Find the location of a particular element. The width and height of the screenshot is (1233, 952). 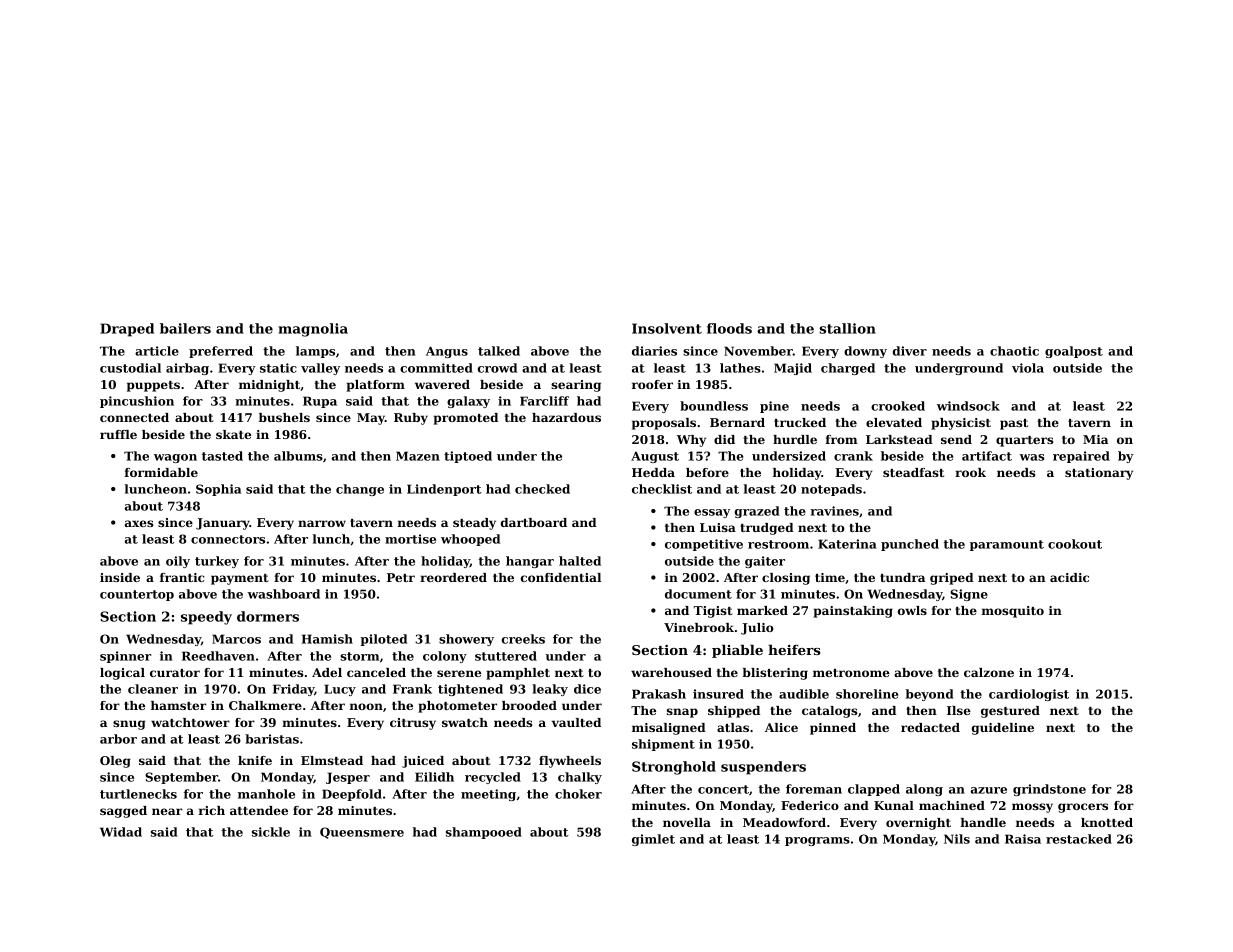

promoted is located at coordinates (466, 419).
